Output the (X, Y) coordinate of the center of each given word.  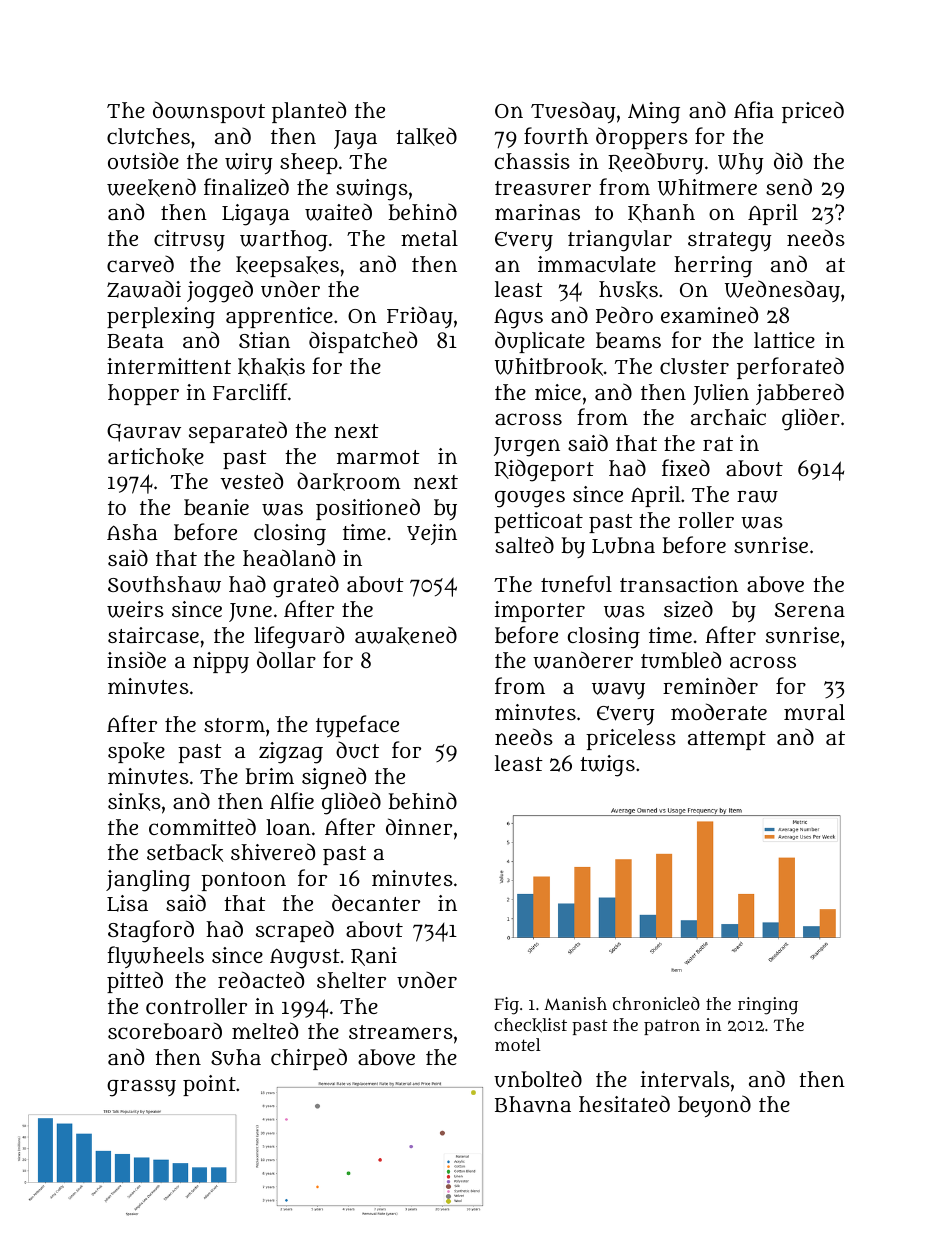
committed (202, 827)
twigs (607, 766)
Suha (236, 1057)
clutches (148, 136)
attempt (727, 740)
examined (709, 314)
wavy (618, 691)
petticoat (538, 522)
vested (251, 481)
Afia (754, 109)
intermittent (169, 366)
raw (757, 497)
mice (558, 392)
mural (814, 712)
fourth (556, 135)
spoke (136, 752)
